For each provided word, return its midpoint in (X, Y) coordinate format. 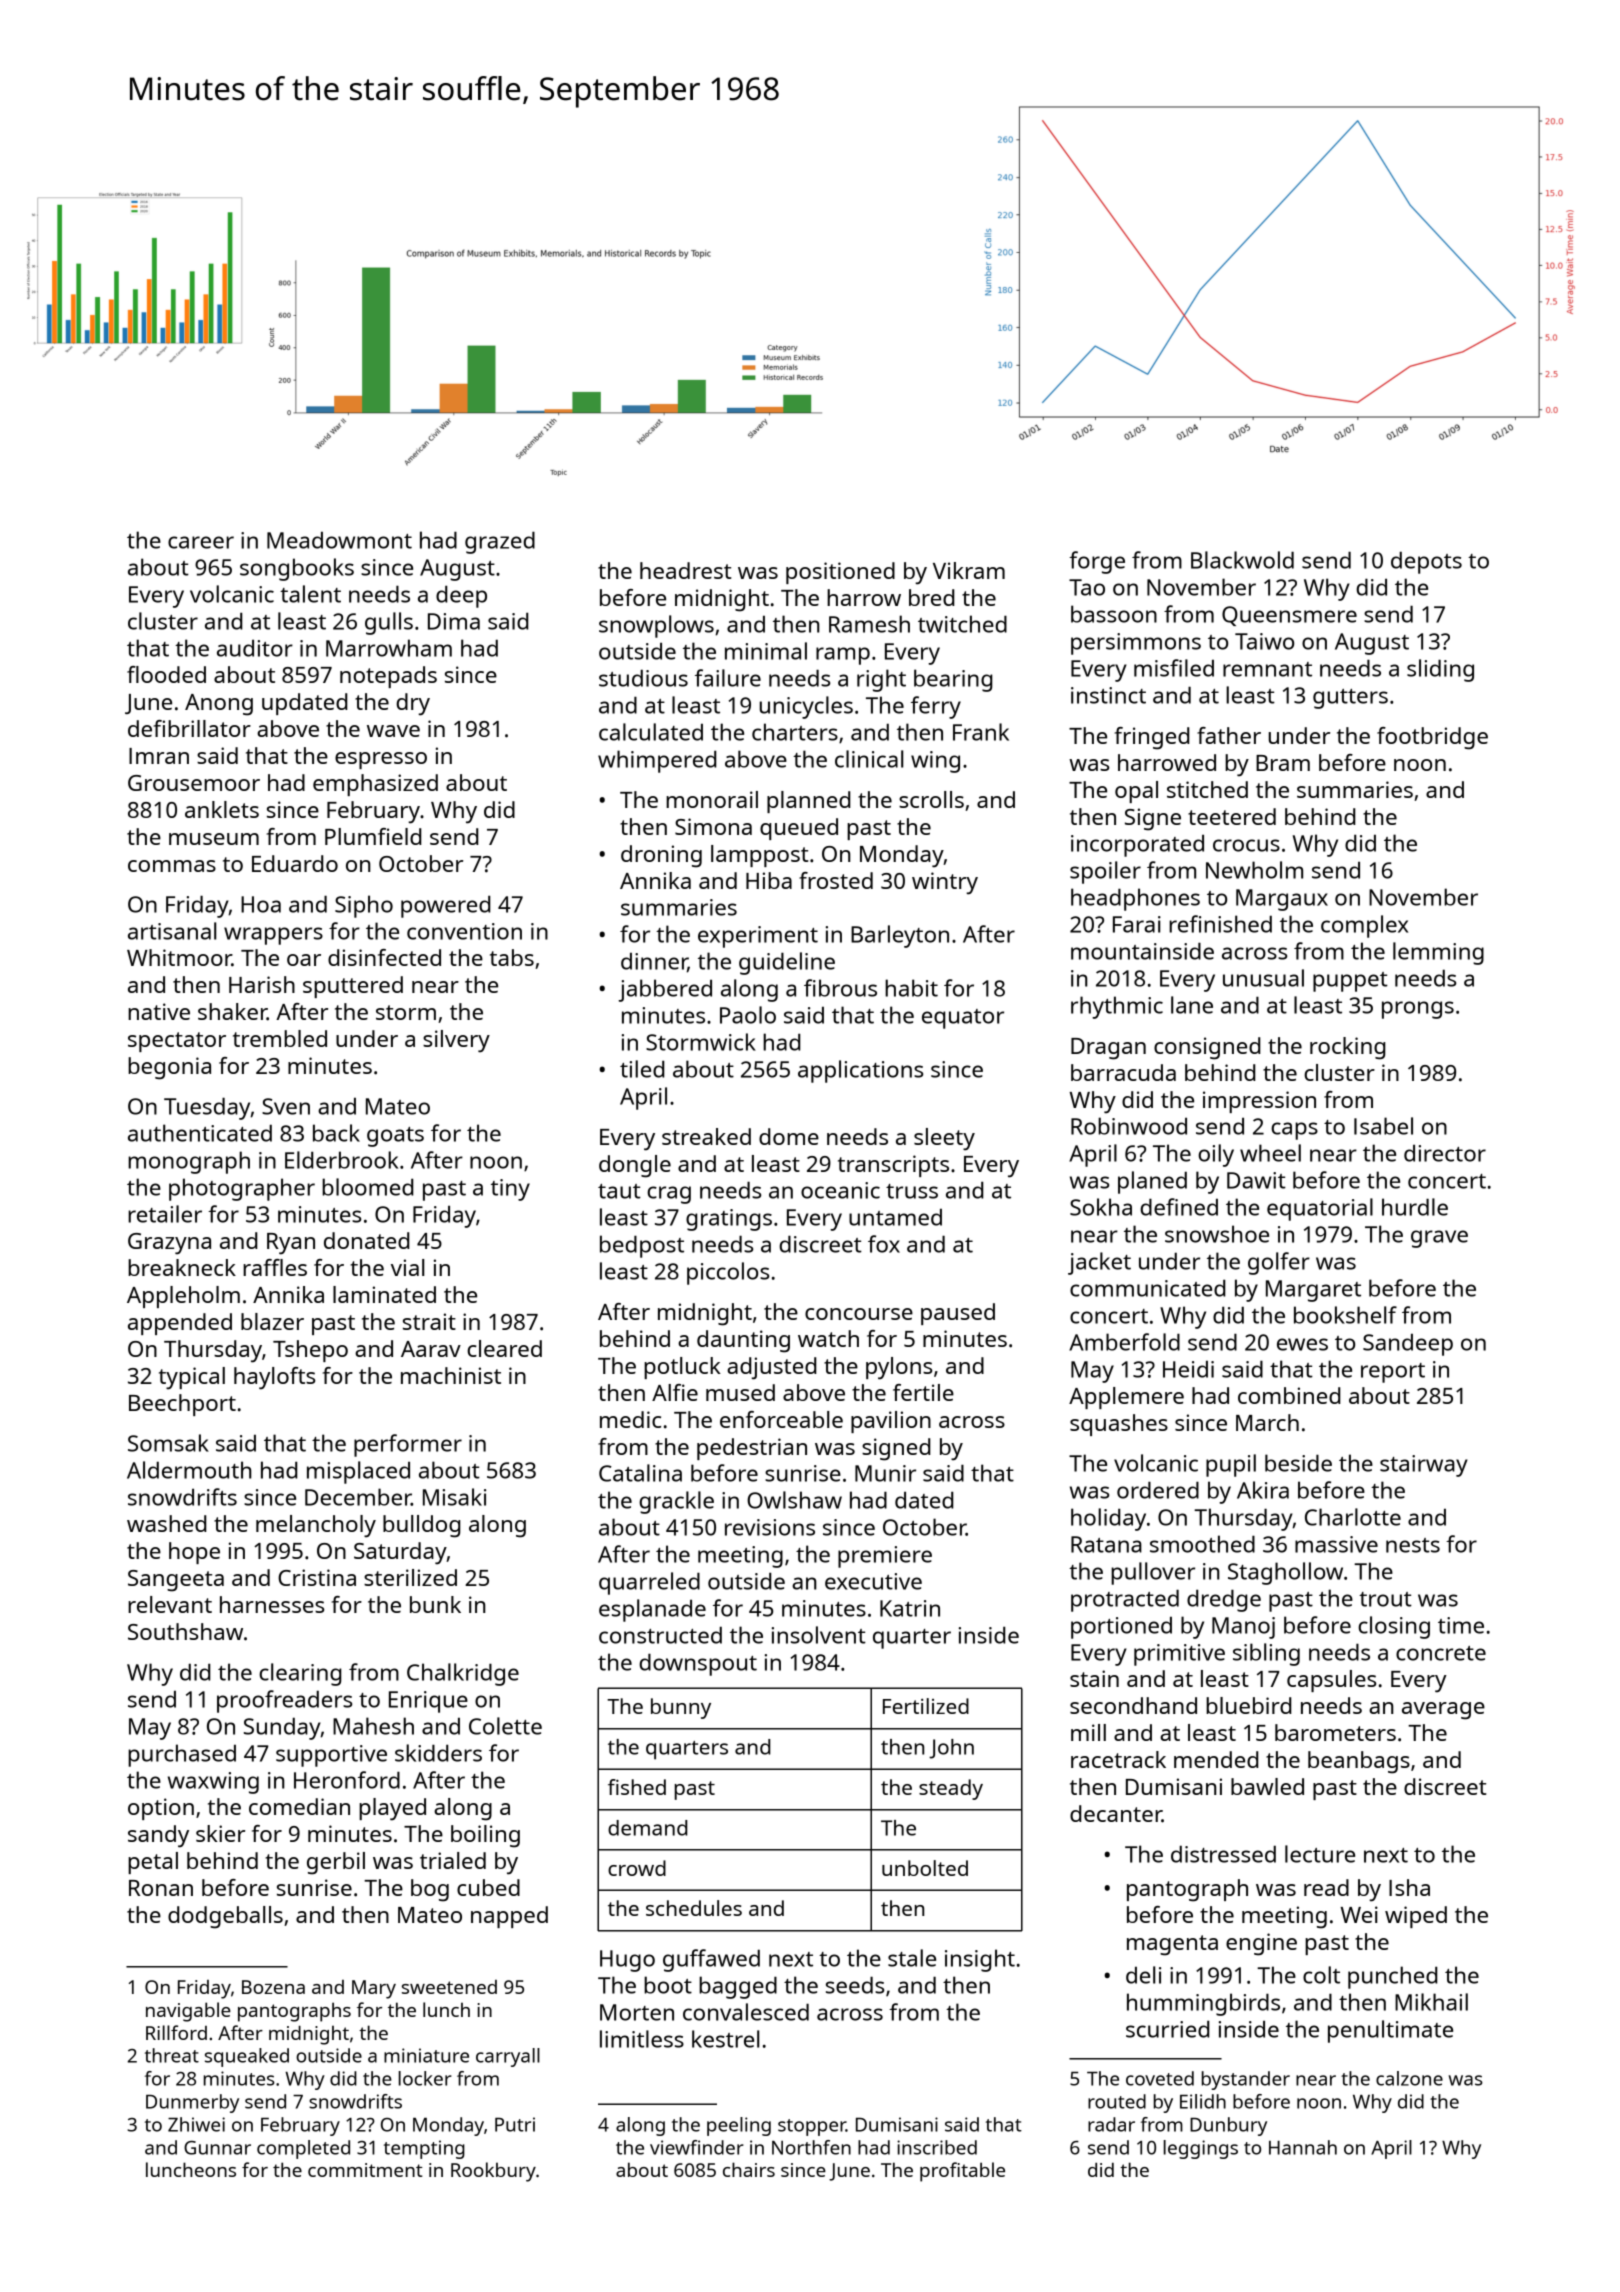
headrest (685, 570)
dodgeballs (225, 1917)
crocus (1246, 845)
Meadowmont (339, 540)
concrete (1441, 1653)
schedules (694, 1908)
